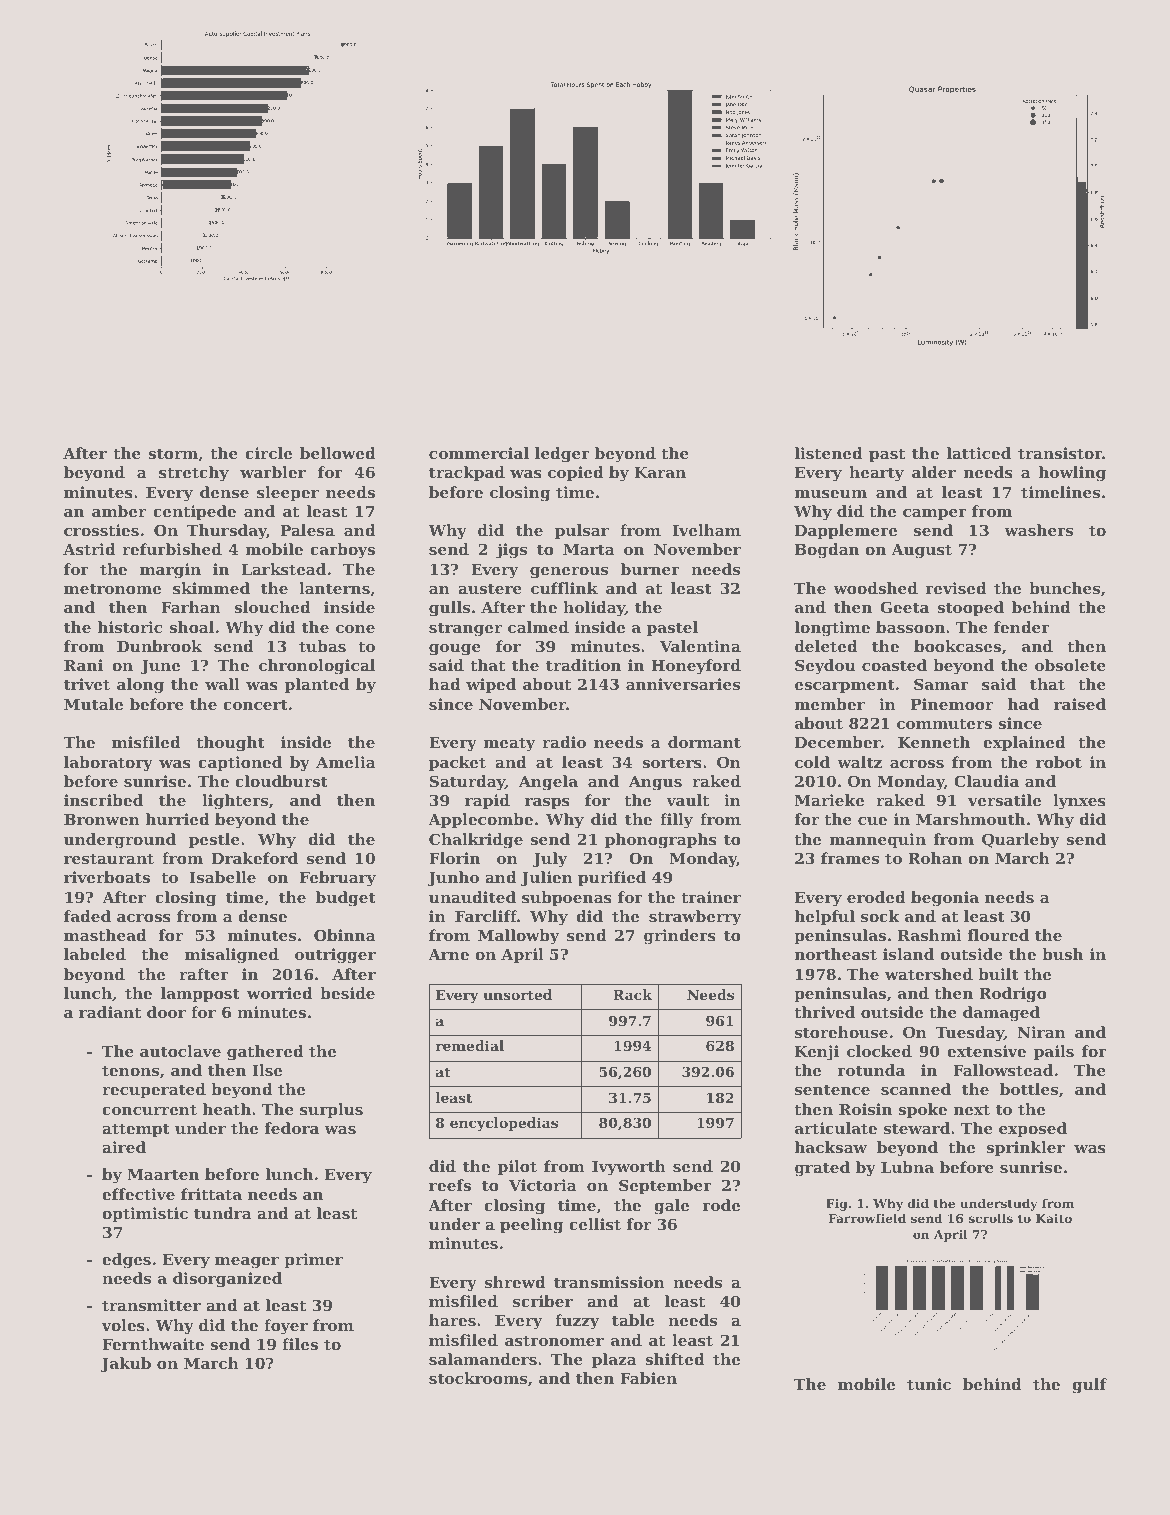 The image size is (1170, 1515). What do you see at coordinates (479, 453) in the page?
I see `commercial` at bounding box center [479, 453].
